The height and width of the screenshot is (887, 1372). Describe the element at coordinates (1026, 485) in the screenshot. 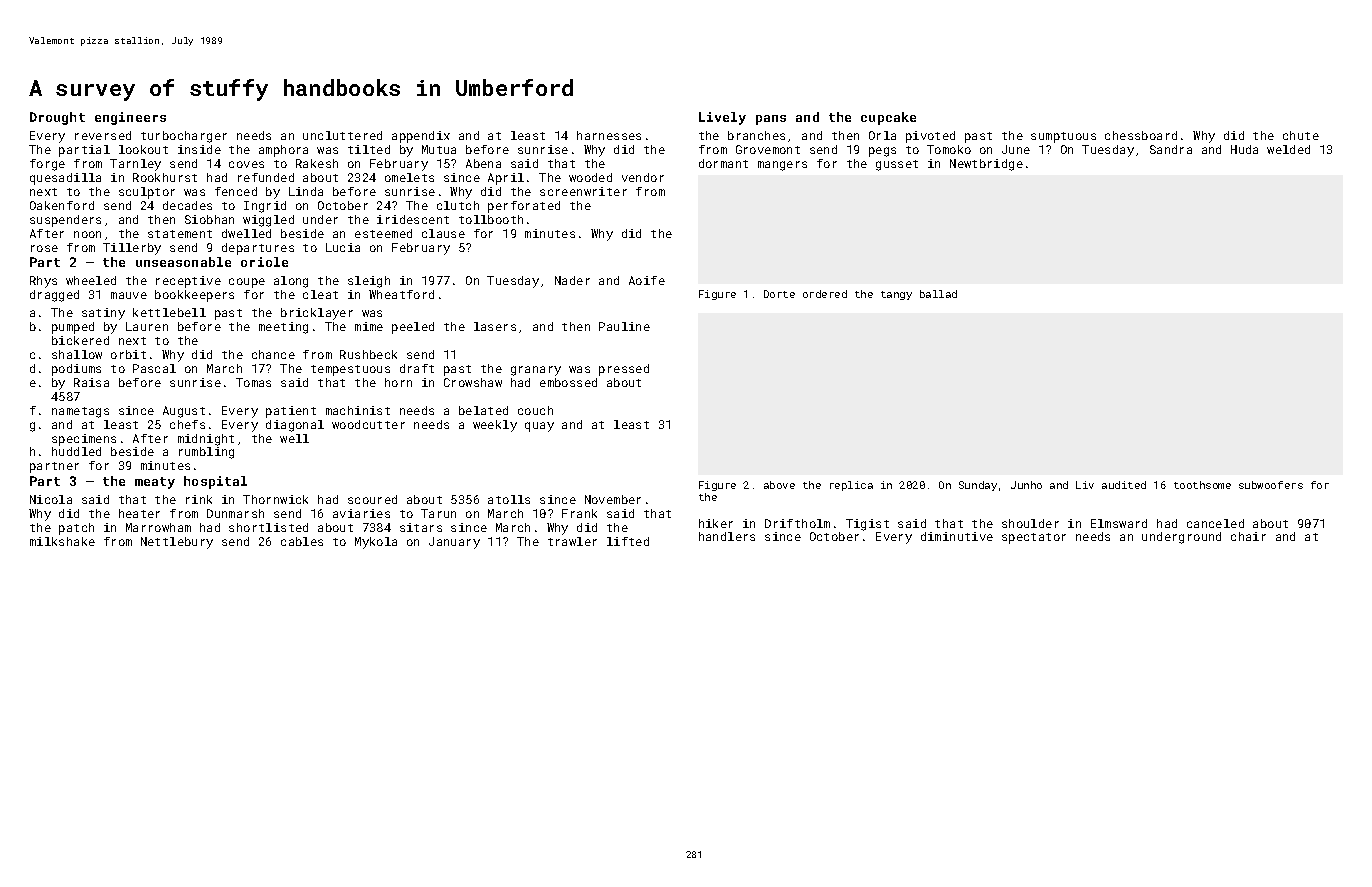

I see `Junho` at that location.
